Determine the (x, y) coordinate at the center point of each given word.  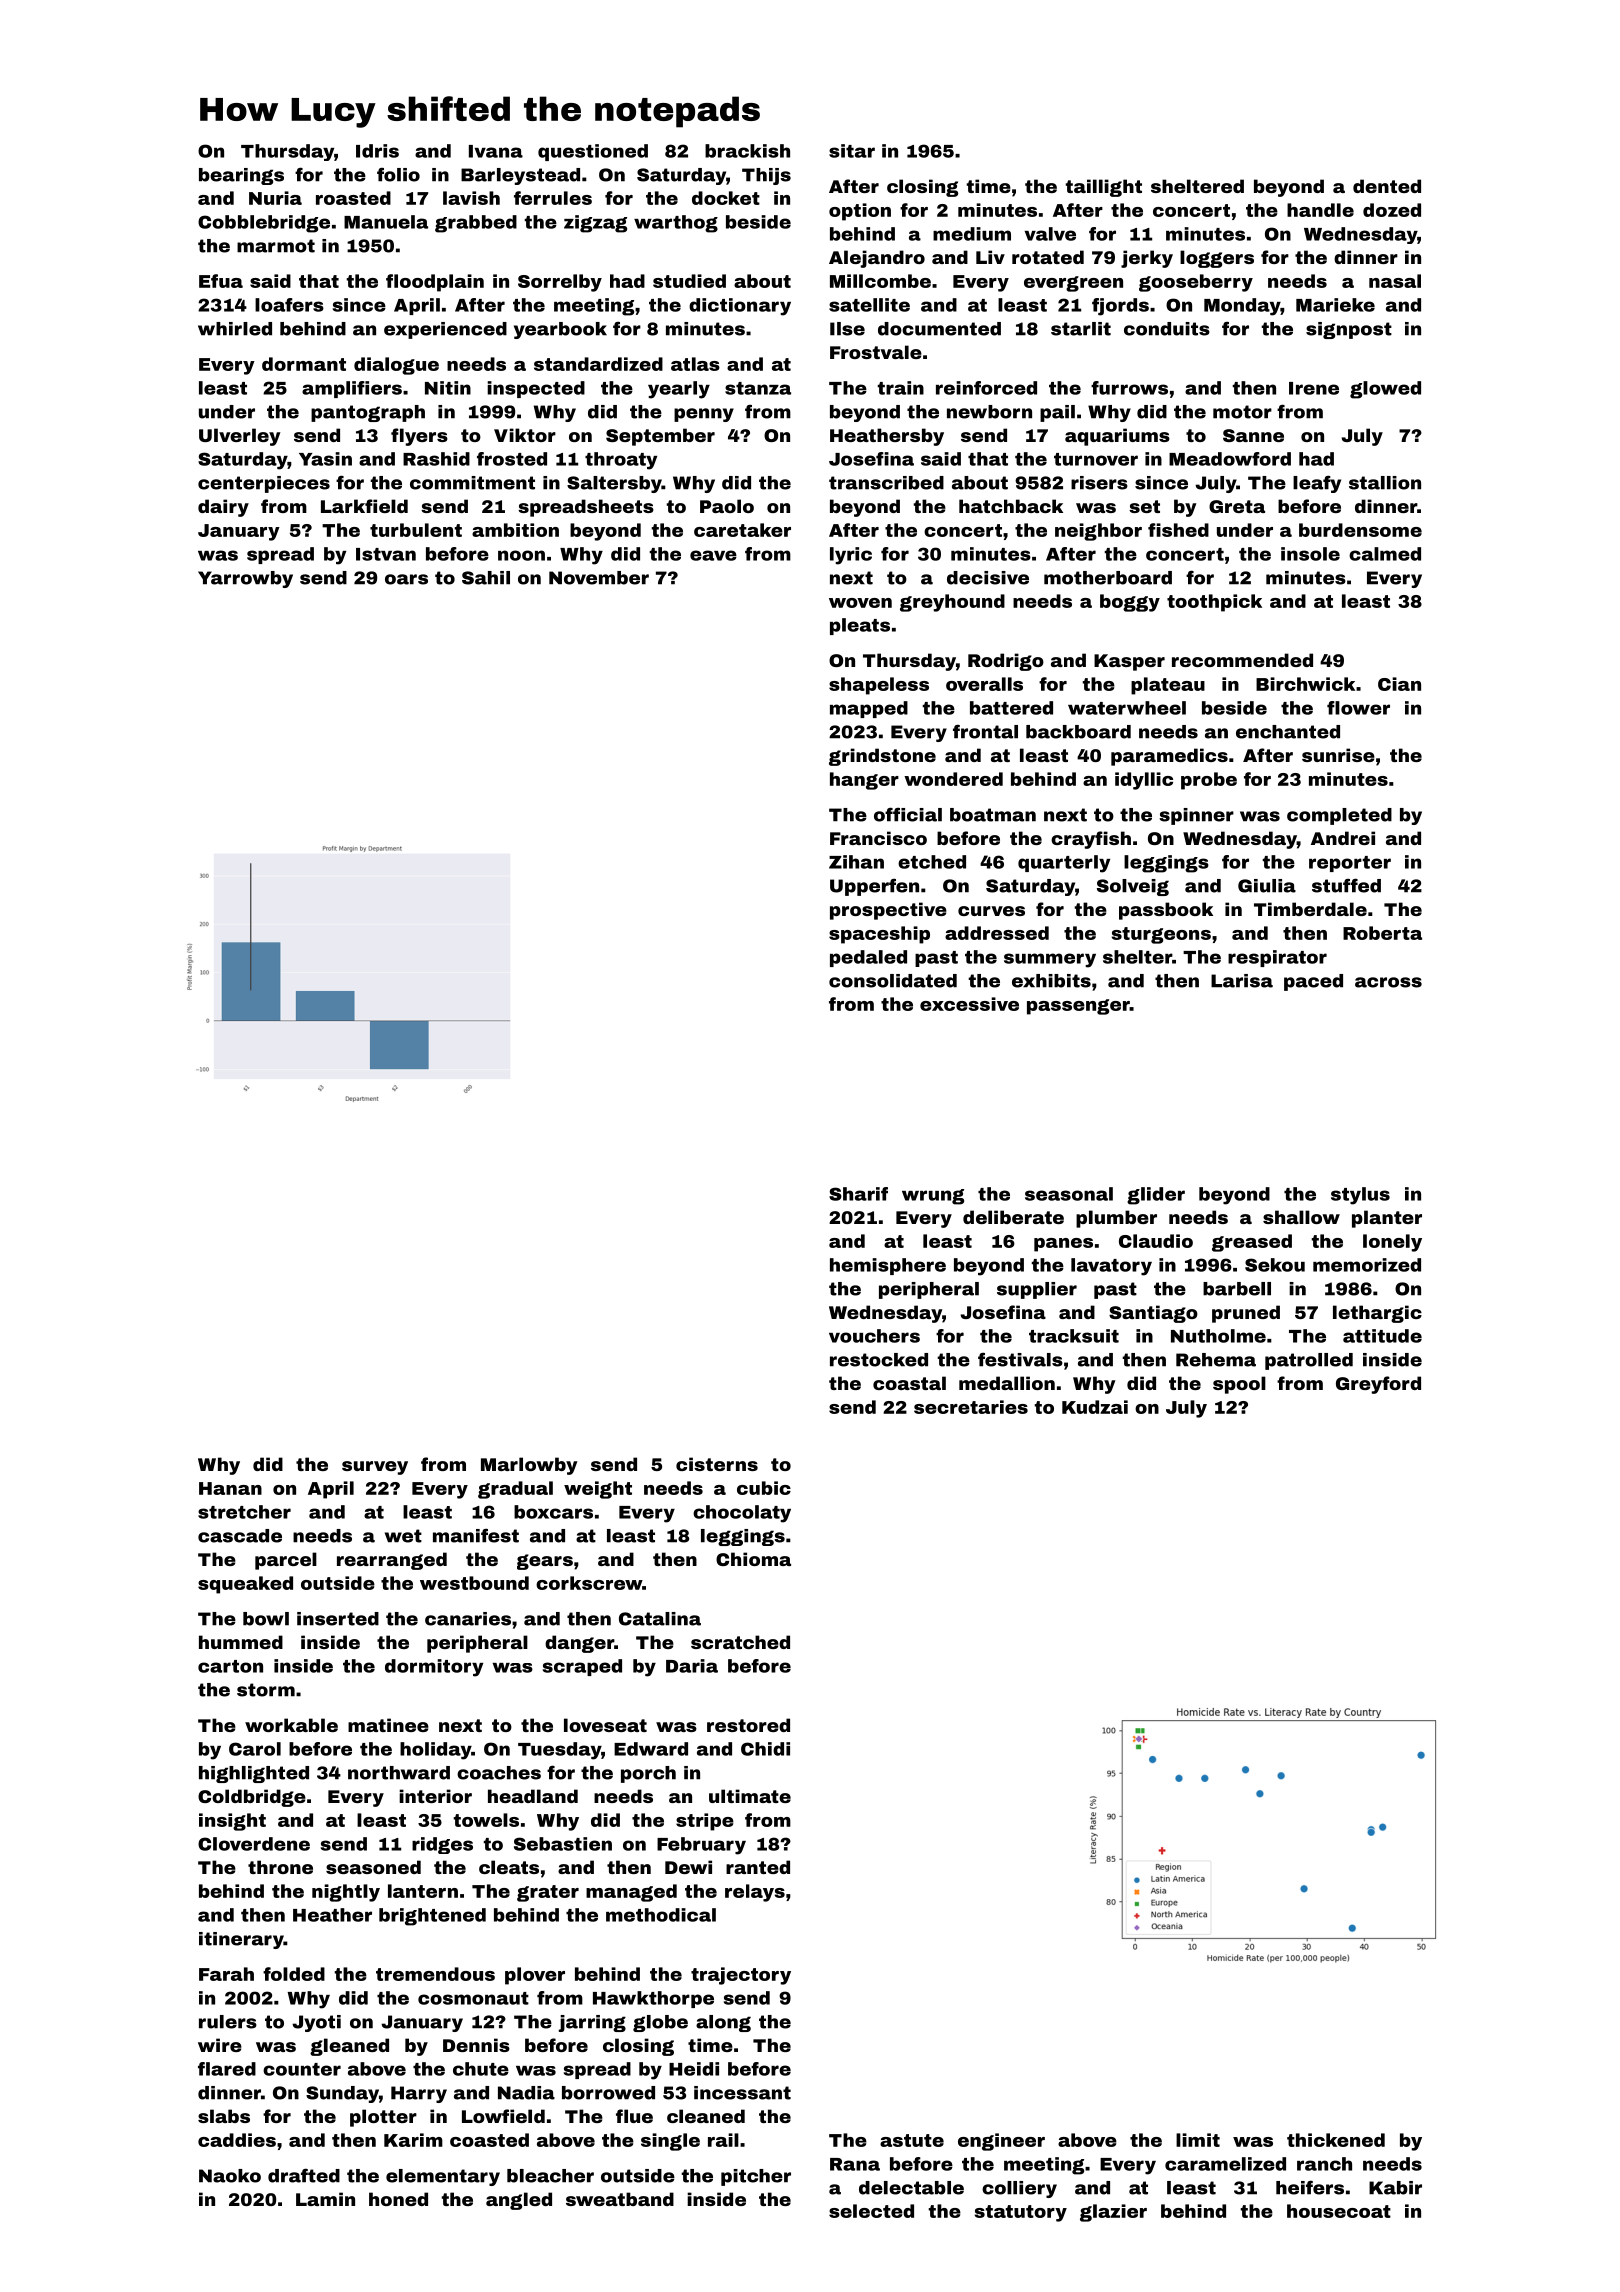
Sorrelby (560, 283)
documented (939, 329)
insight (232, 1822)
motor (1242, 412)
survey (375, 1468)
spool (1239, 1385)
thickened (1336, 2140)
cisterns (717, 1464)
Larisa (1242, 981)
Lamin (325, 2199)
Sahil (486, 578)
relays (755, 1893)
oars (406, 579)
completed (1339, 816)
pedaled (868, 958)
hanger (864, 781)
